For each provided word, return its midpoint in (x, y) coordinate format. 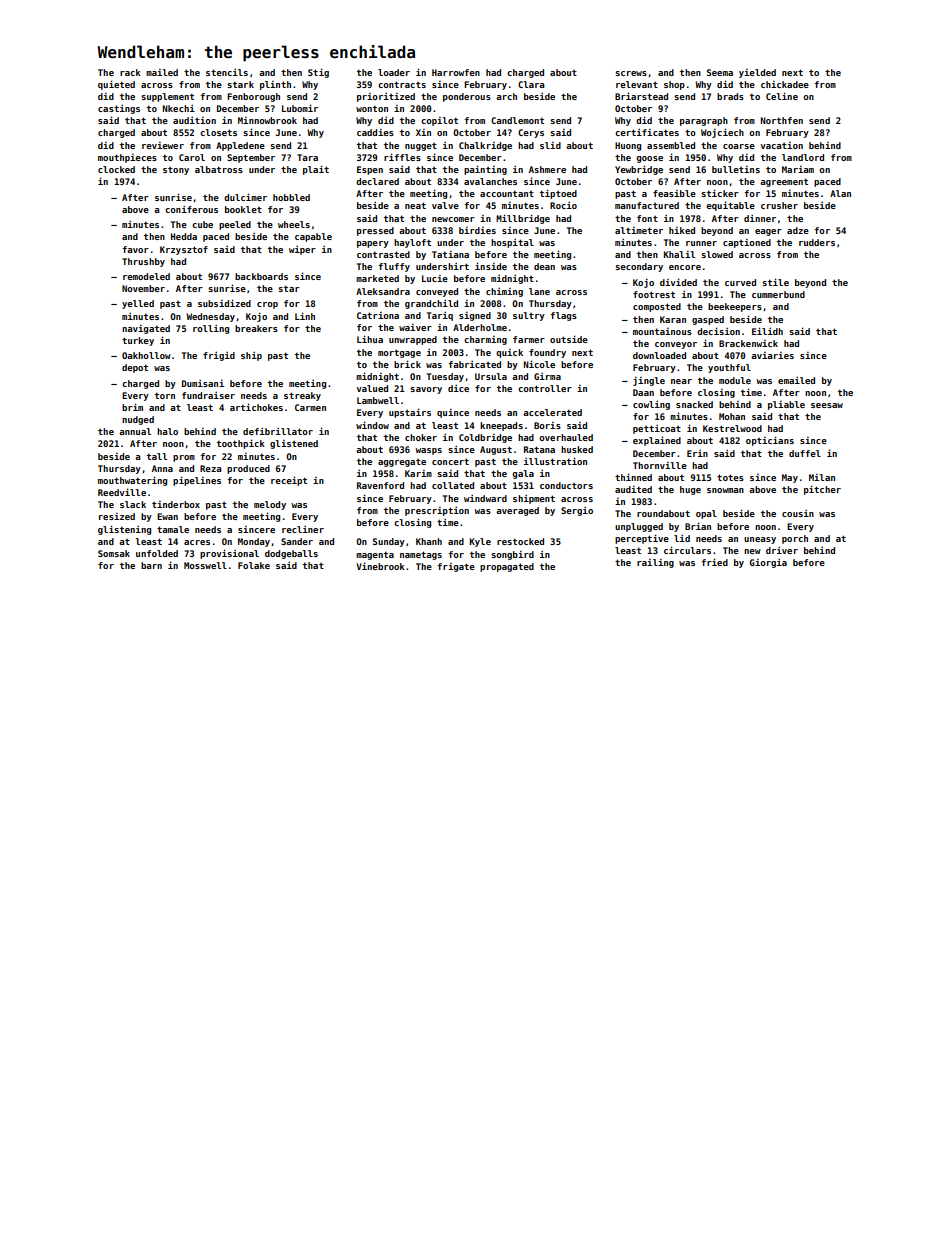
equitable (730, 206)
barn (151, 565)
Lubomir (300, 108)
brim (132, 407)
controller (545, 388)
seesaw (827, 405)
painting (485, 170)
